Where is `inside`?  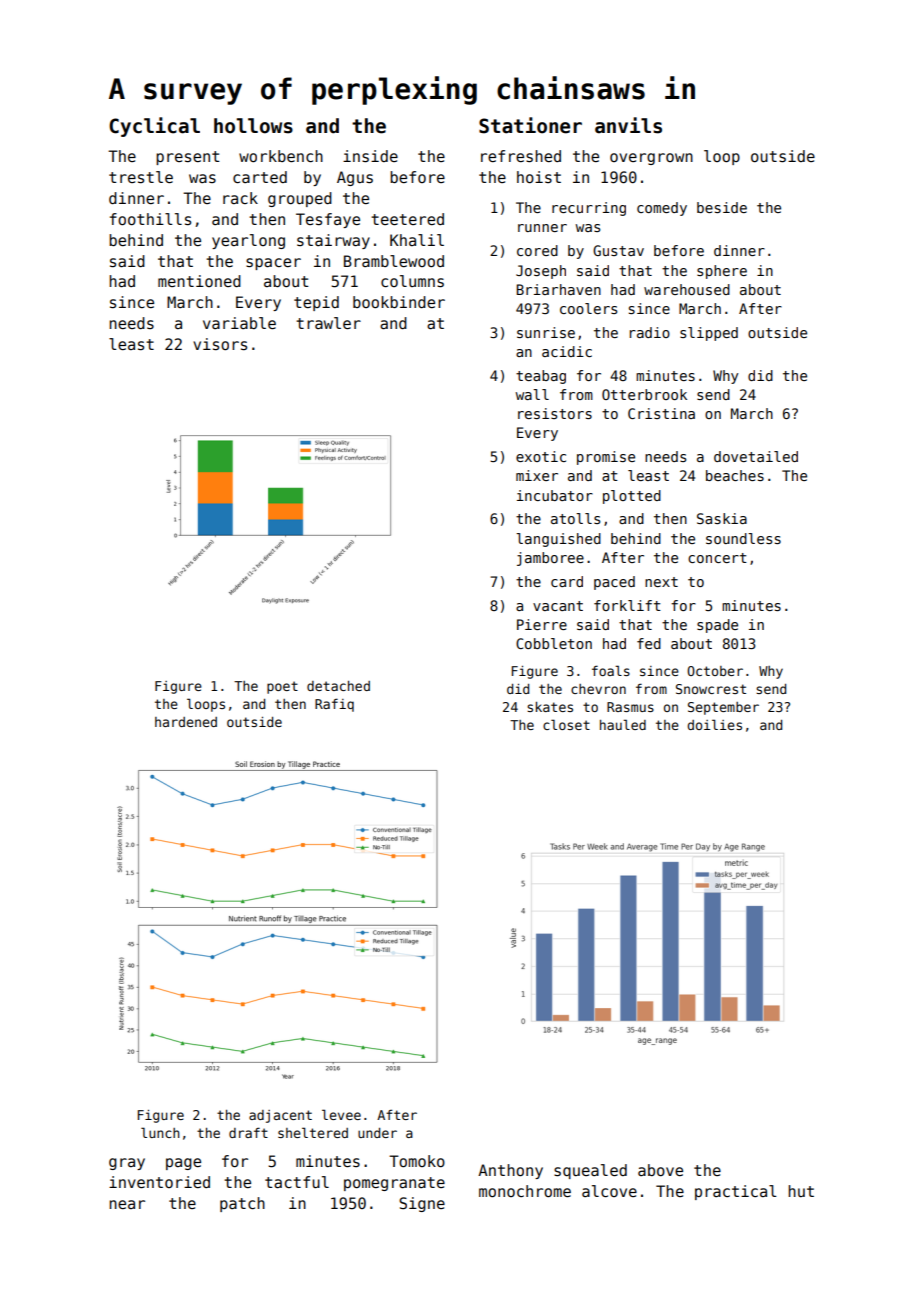 inside is located at coordinates (370, 156).
